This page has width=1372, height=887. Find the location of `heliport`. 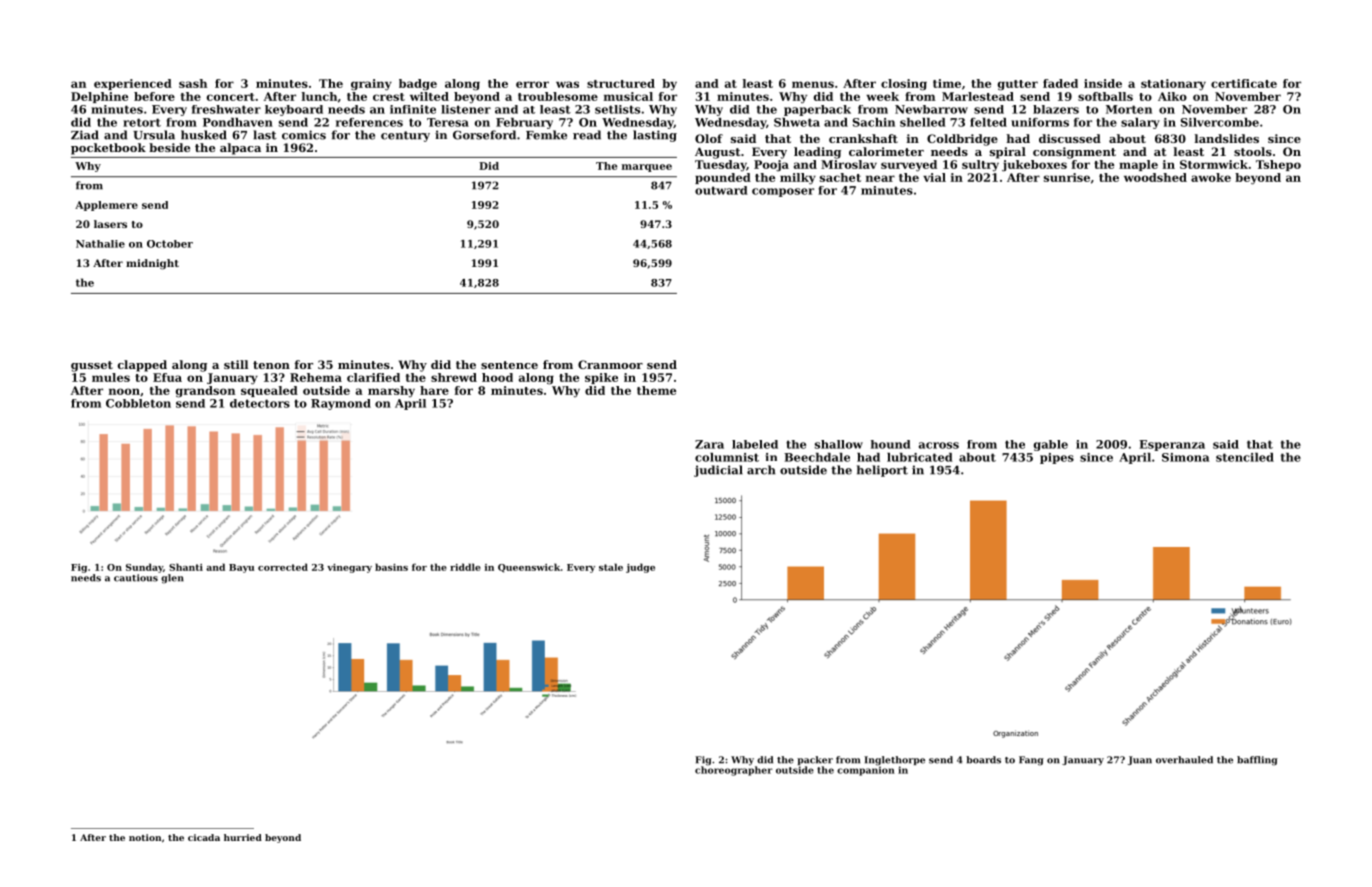

heliport is located at coordinates (882, 471).
